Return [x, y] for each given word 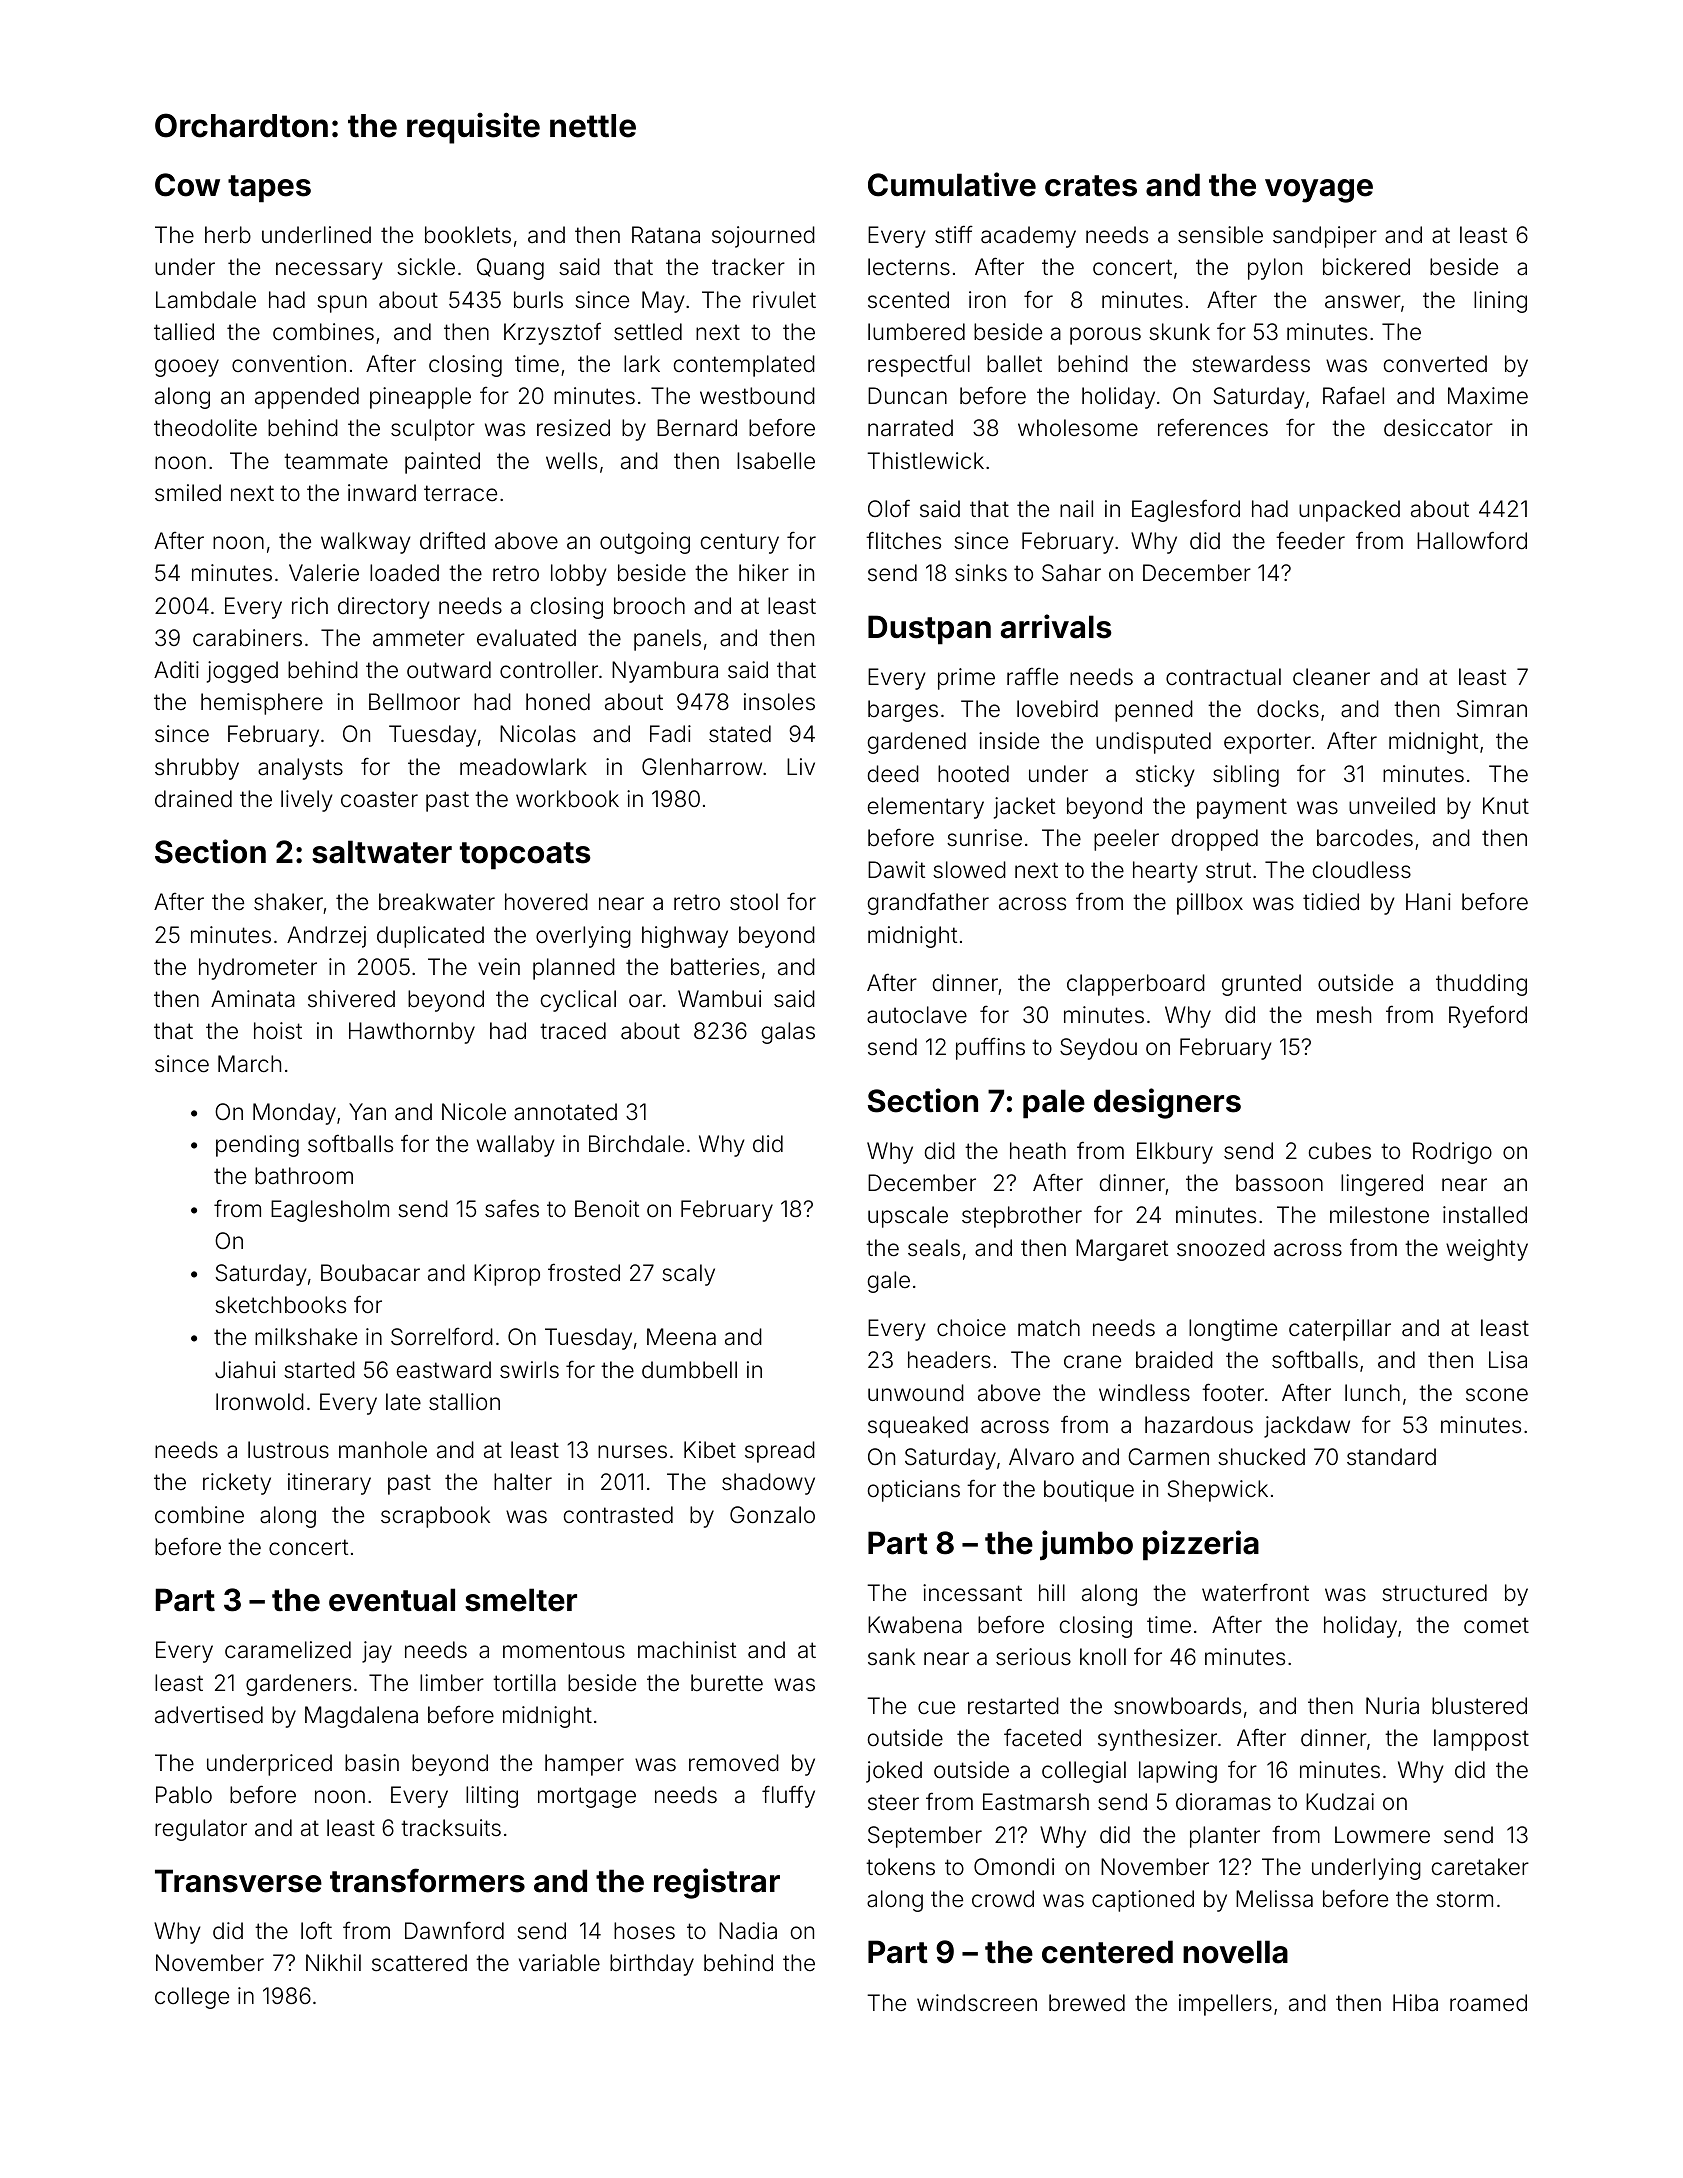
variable [559, 1963]
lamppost [1481, 1740]
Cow [187, 185]
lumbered [916, 332]
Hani [1428, 902]
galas [788, 1033]
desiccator [1438, 428]
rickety [237, 1484]
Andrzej [326, 937]
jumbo [1086, 1545]
